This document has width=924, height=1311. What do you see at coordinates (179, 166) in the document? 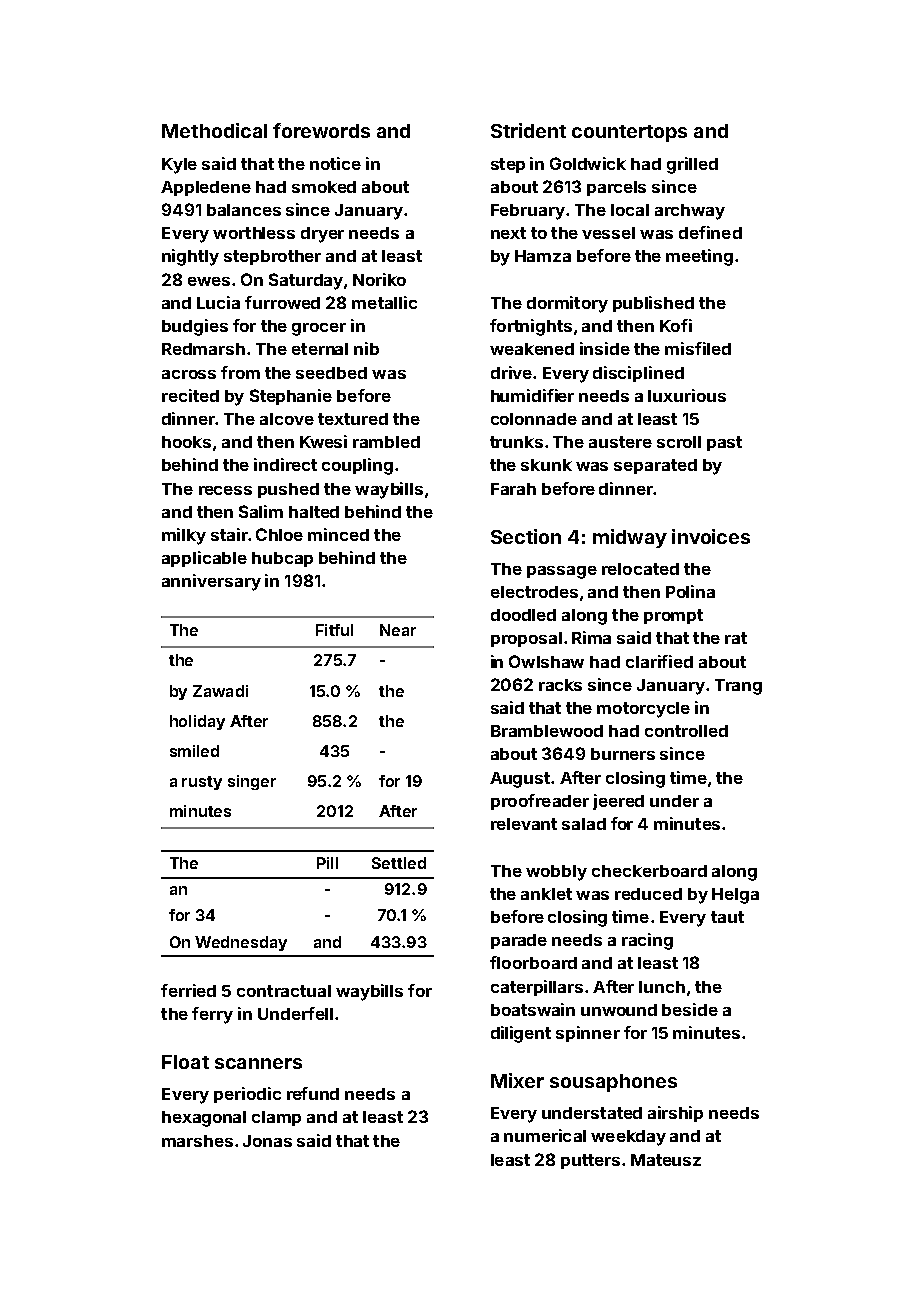
I see `Kyle` at bounding box center [179, 166].
